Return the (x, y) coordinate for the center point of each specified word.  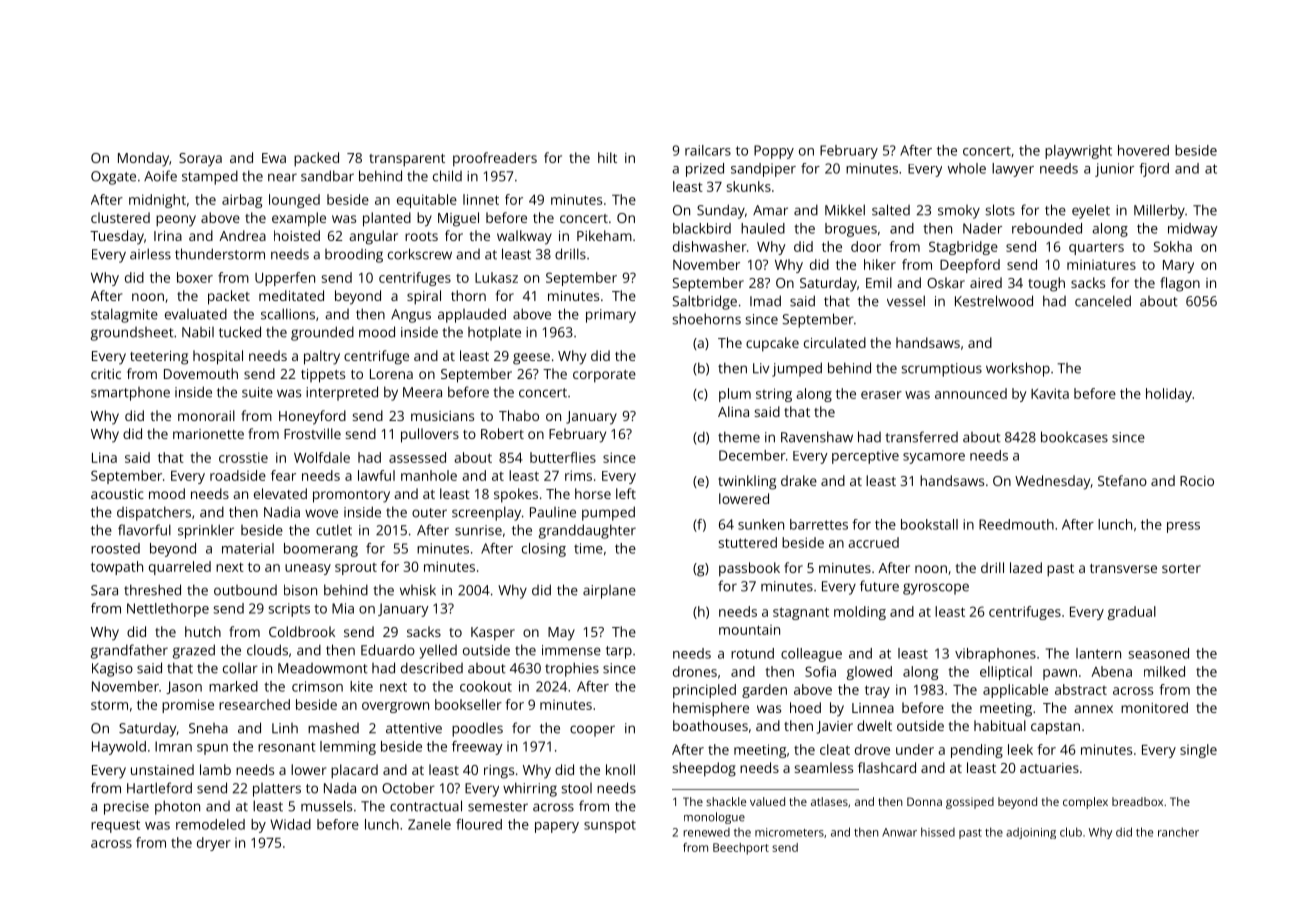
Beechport (741, 849)
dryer (214, 844)
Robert (502, 433)
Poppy (774, 152)
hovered (1143, 150)
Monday (143, 159)
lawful (376, 475)
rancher (1178, 832)
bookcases (1074, 437)
